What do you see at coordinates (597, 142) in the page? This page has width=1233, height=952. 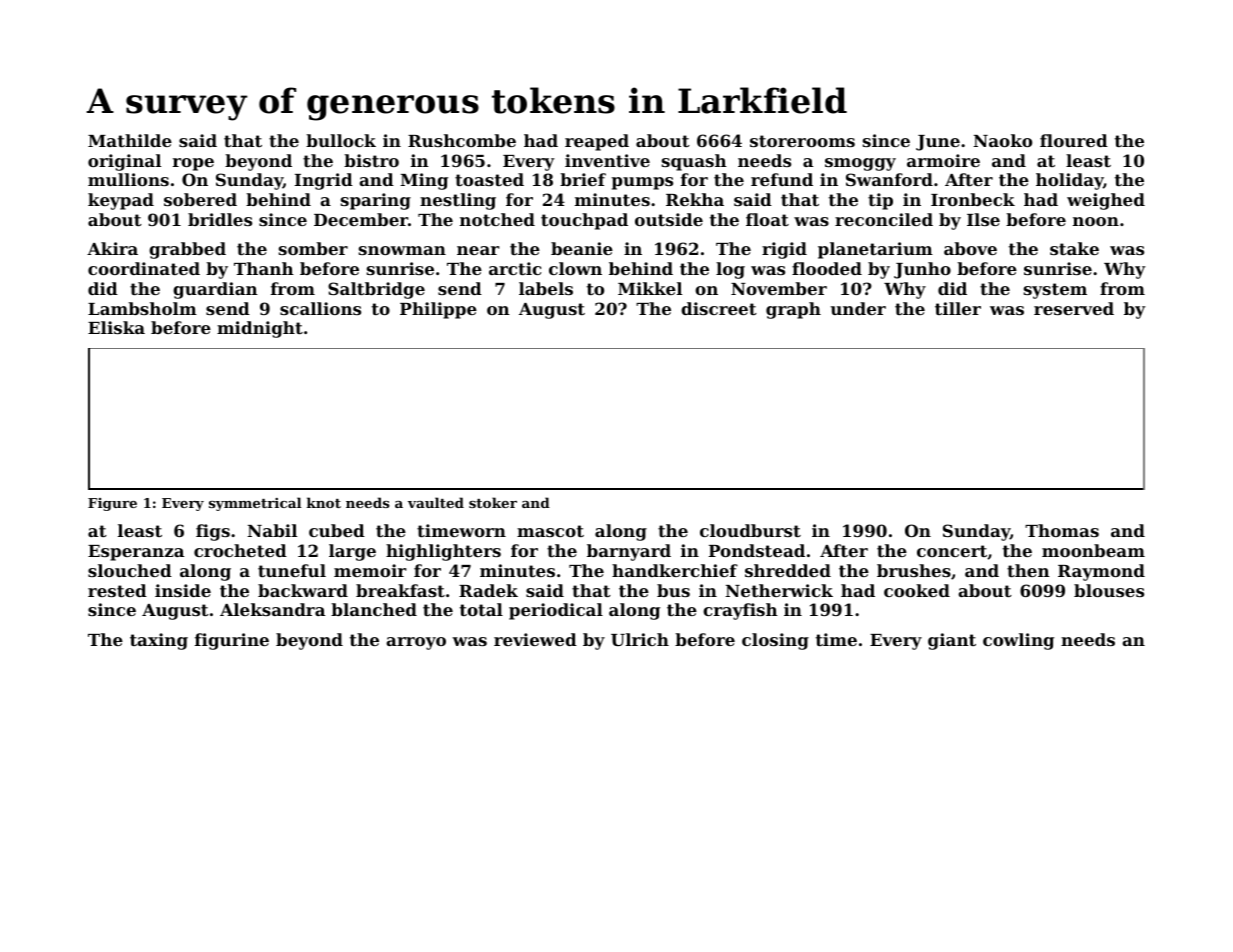 I see `reaped` at bounding box center [597, 142].
